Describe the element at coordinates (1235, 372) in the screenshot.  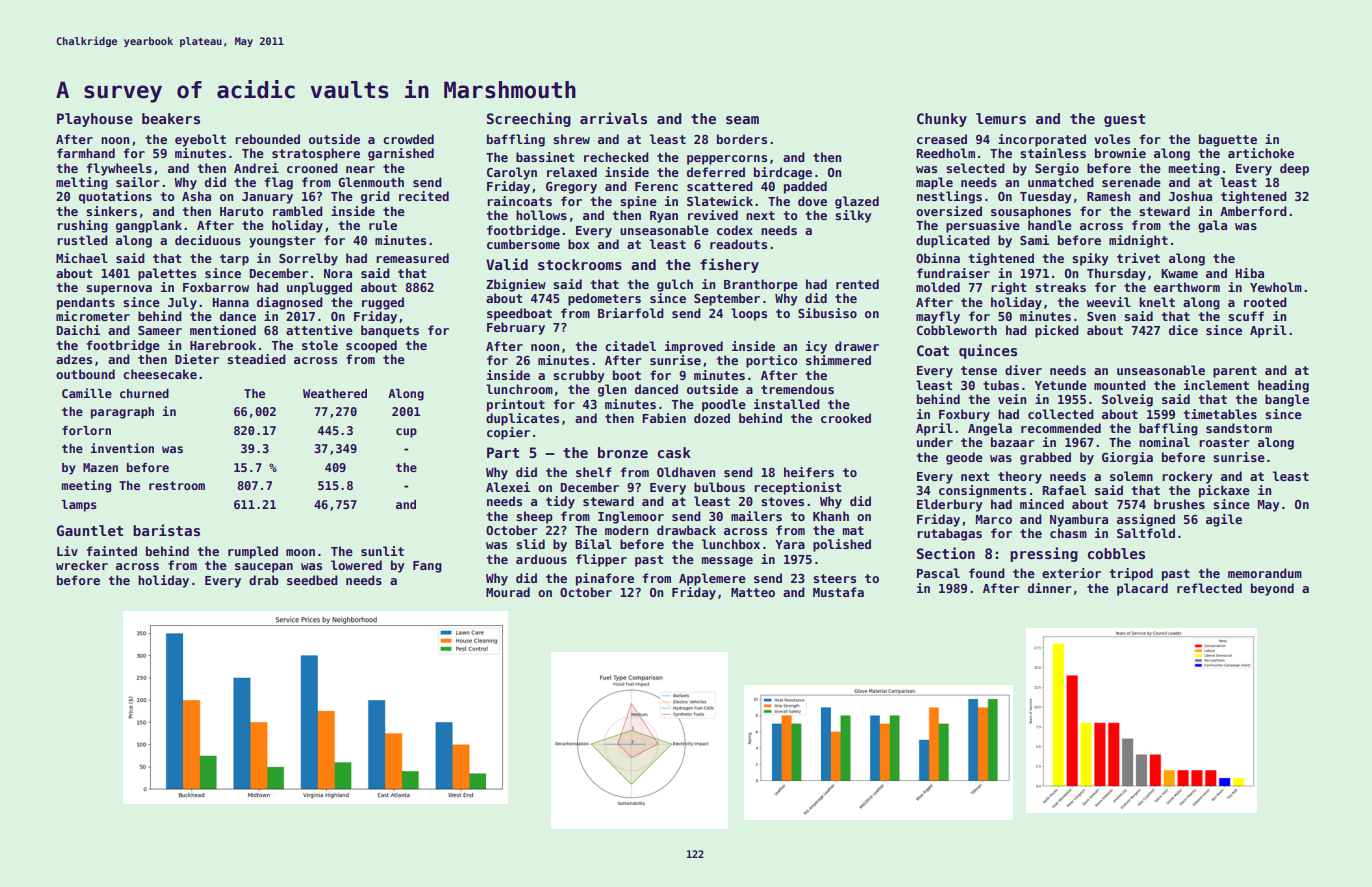
I see `parent` at that location.
